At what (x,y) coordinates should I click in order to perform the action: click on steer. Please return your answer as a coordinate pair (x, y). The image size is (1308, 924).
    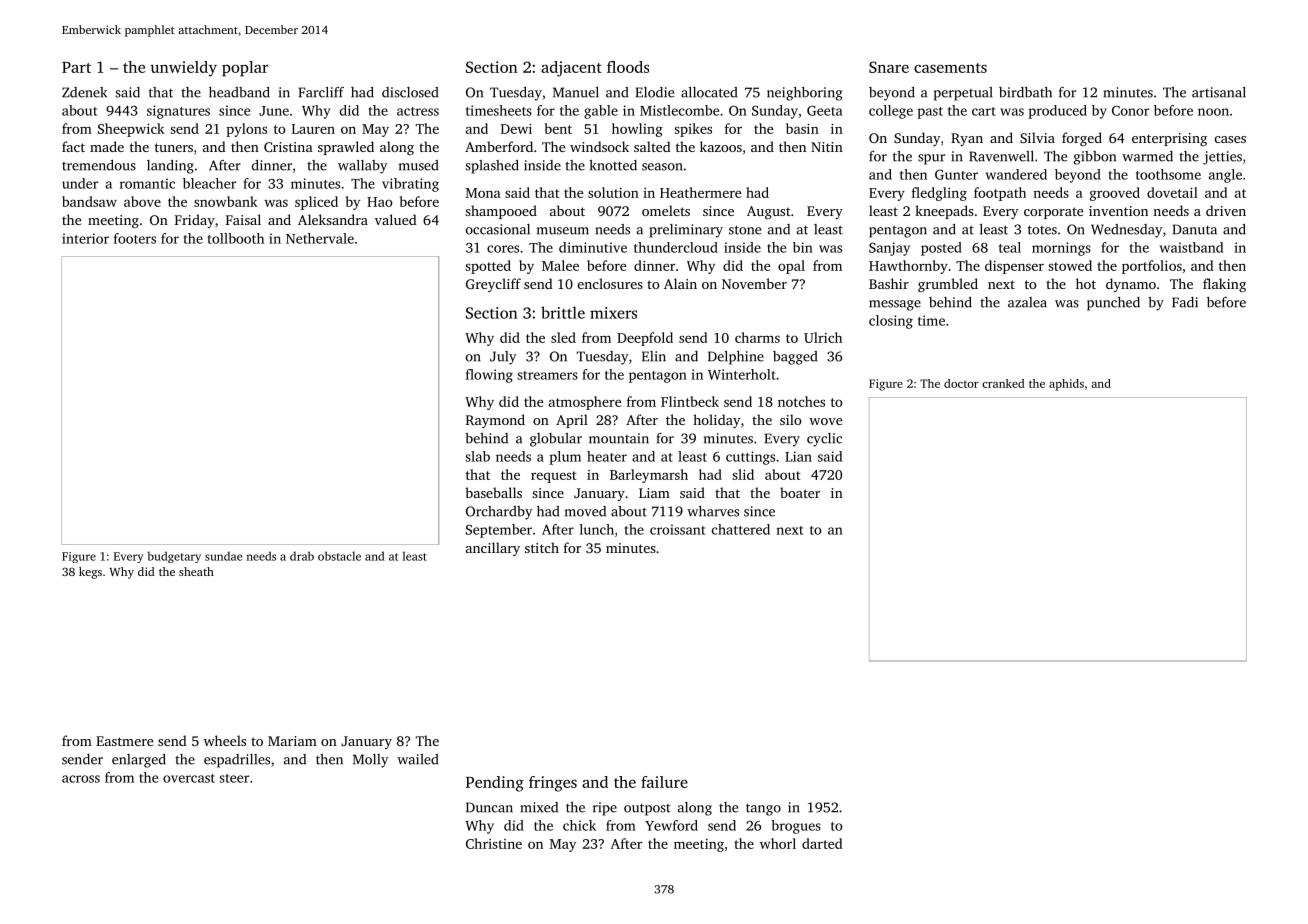
    Looking at the image, I should click on (234, 778).
